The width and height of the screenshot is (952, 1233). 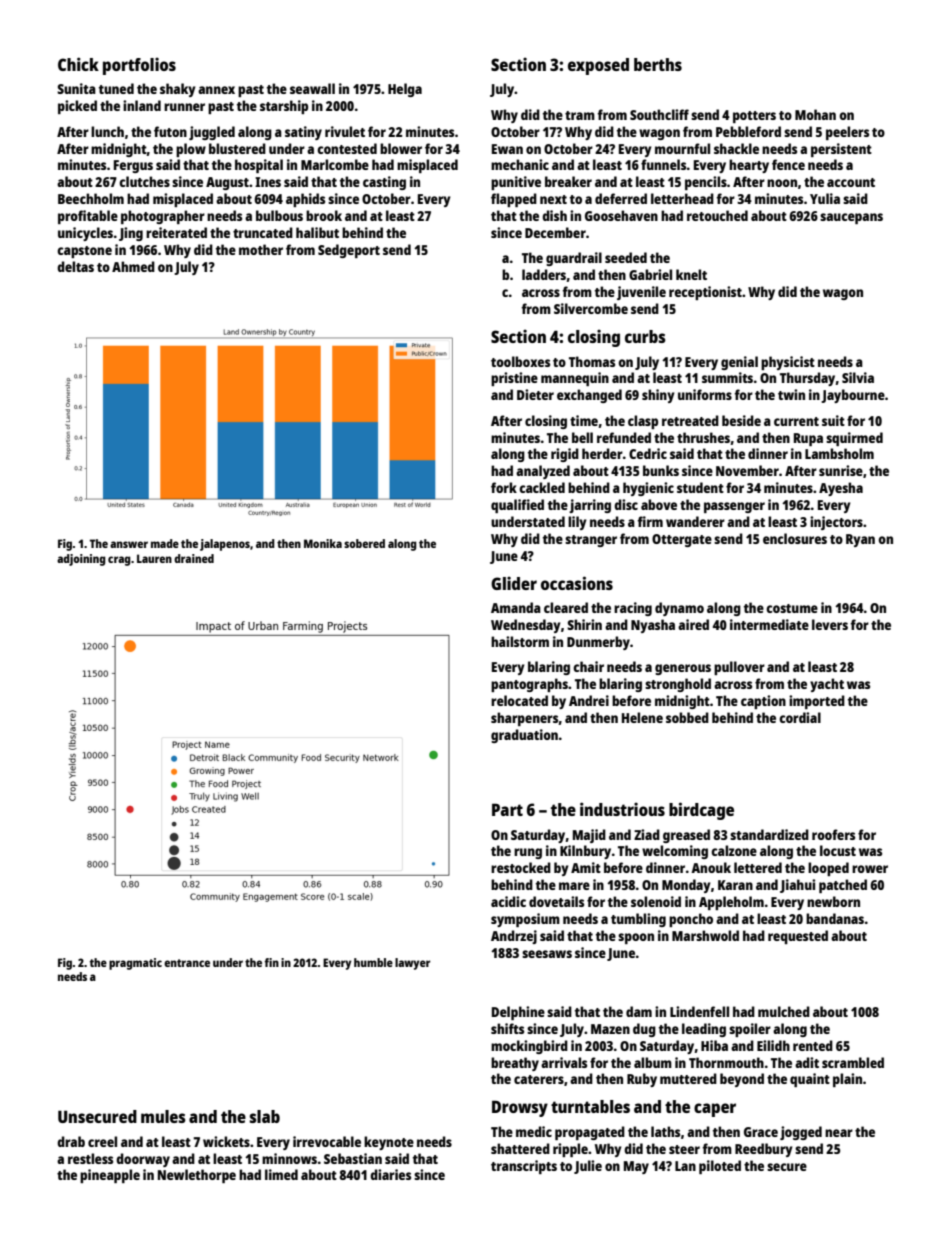 What do you see at coordinates (129, 544) in the screenshot?
I see `answer` at bounding box center [129, 544].
